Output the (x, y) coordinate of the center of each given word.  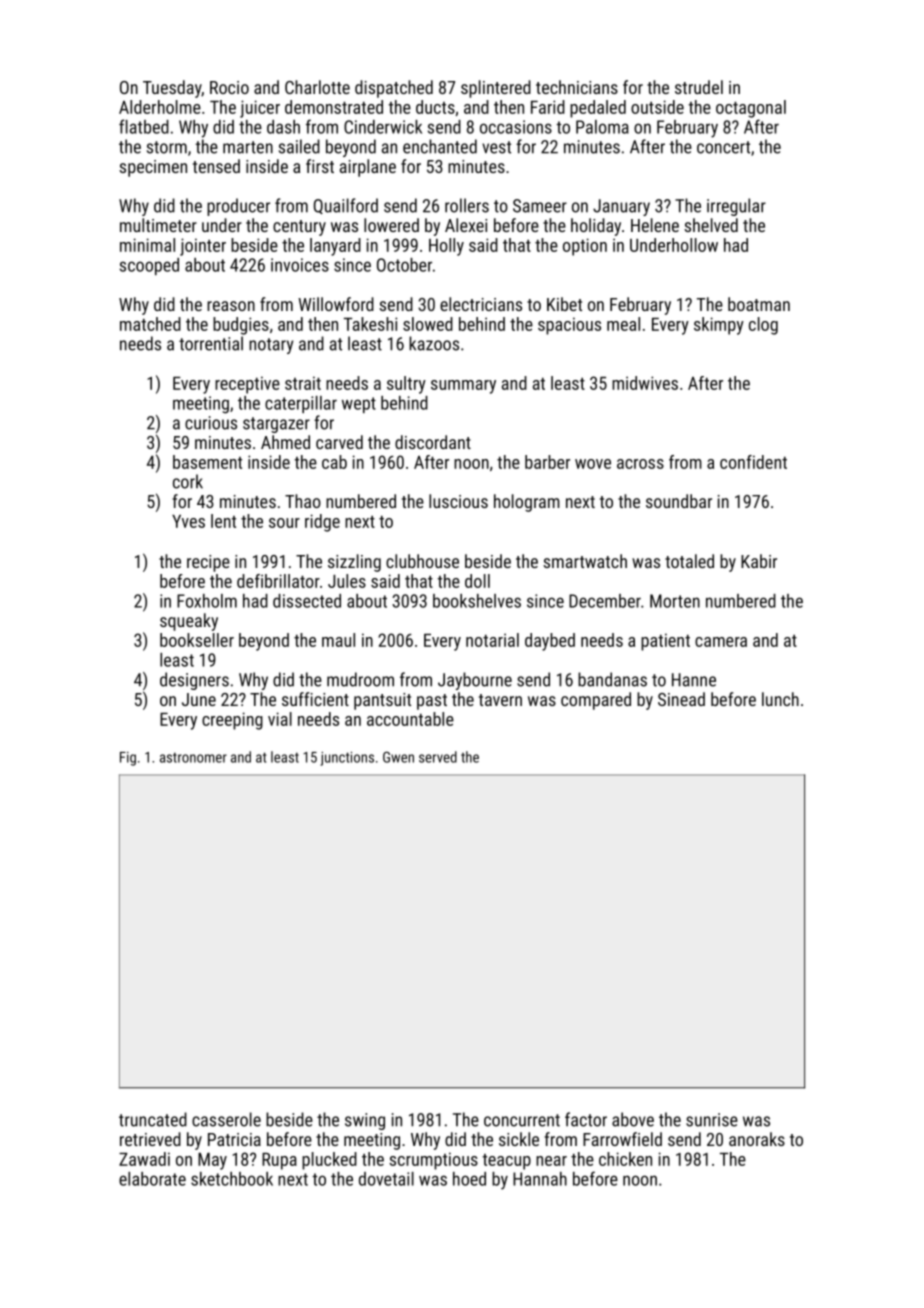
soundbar (679, 501)
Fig (128, 759)
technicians (577, 87)
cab (334, 462)
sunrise (712, 1120)
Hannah (540, 1179)
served (438, 757)
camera (721, 642)
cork (188, 481)
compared (596, 701)
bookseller (197, 640)
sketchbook (232, 1179)
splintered (496, 89)
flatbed (144, 126)
